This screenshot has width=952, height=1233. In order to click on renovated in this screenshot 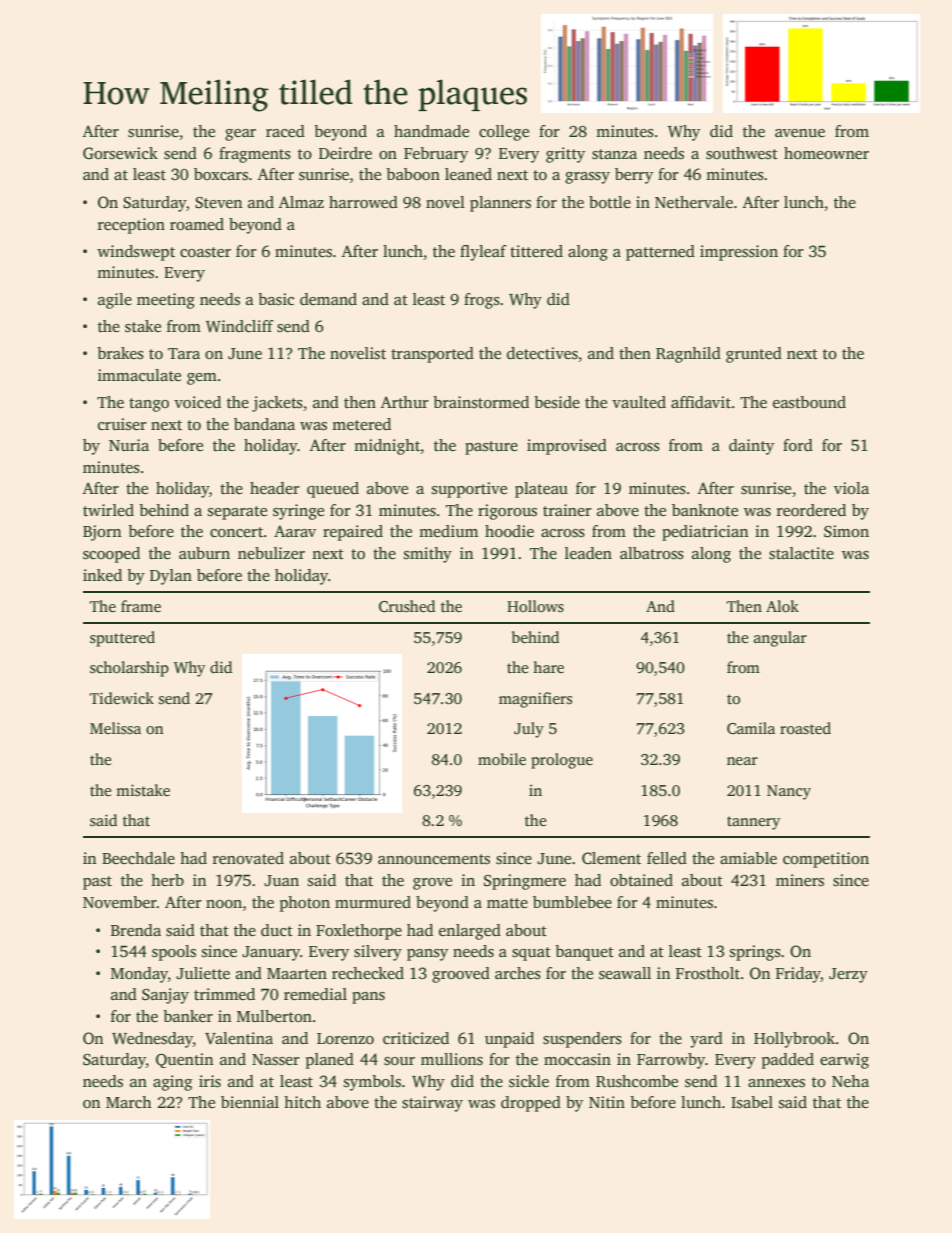, I will do `click(248, 858)`.
